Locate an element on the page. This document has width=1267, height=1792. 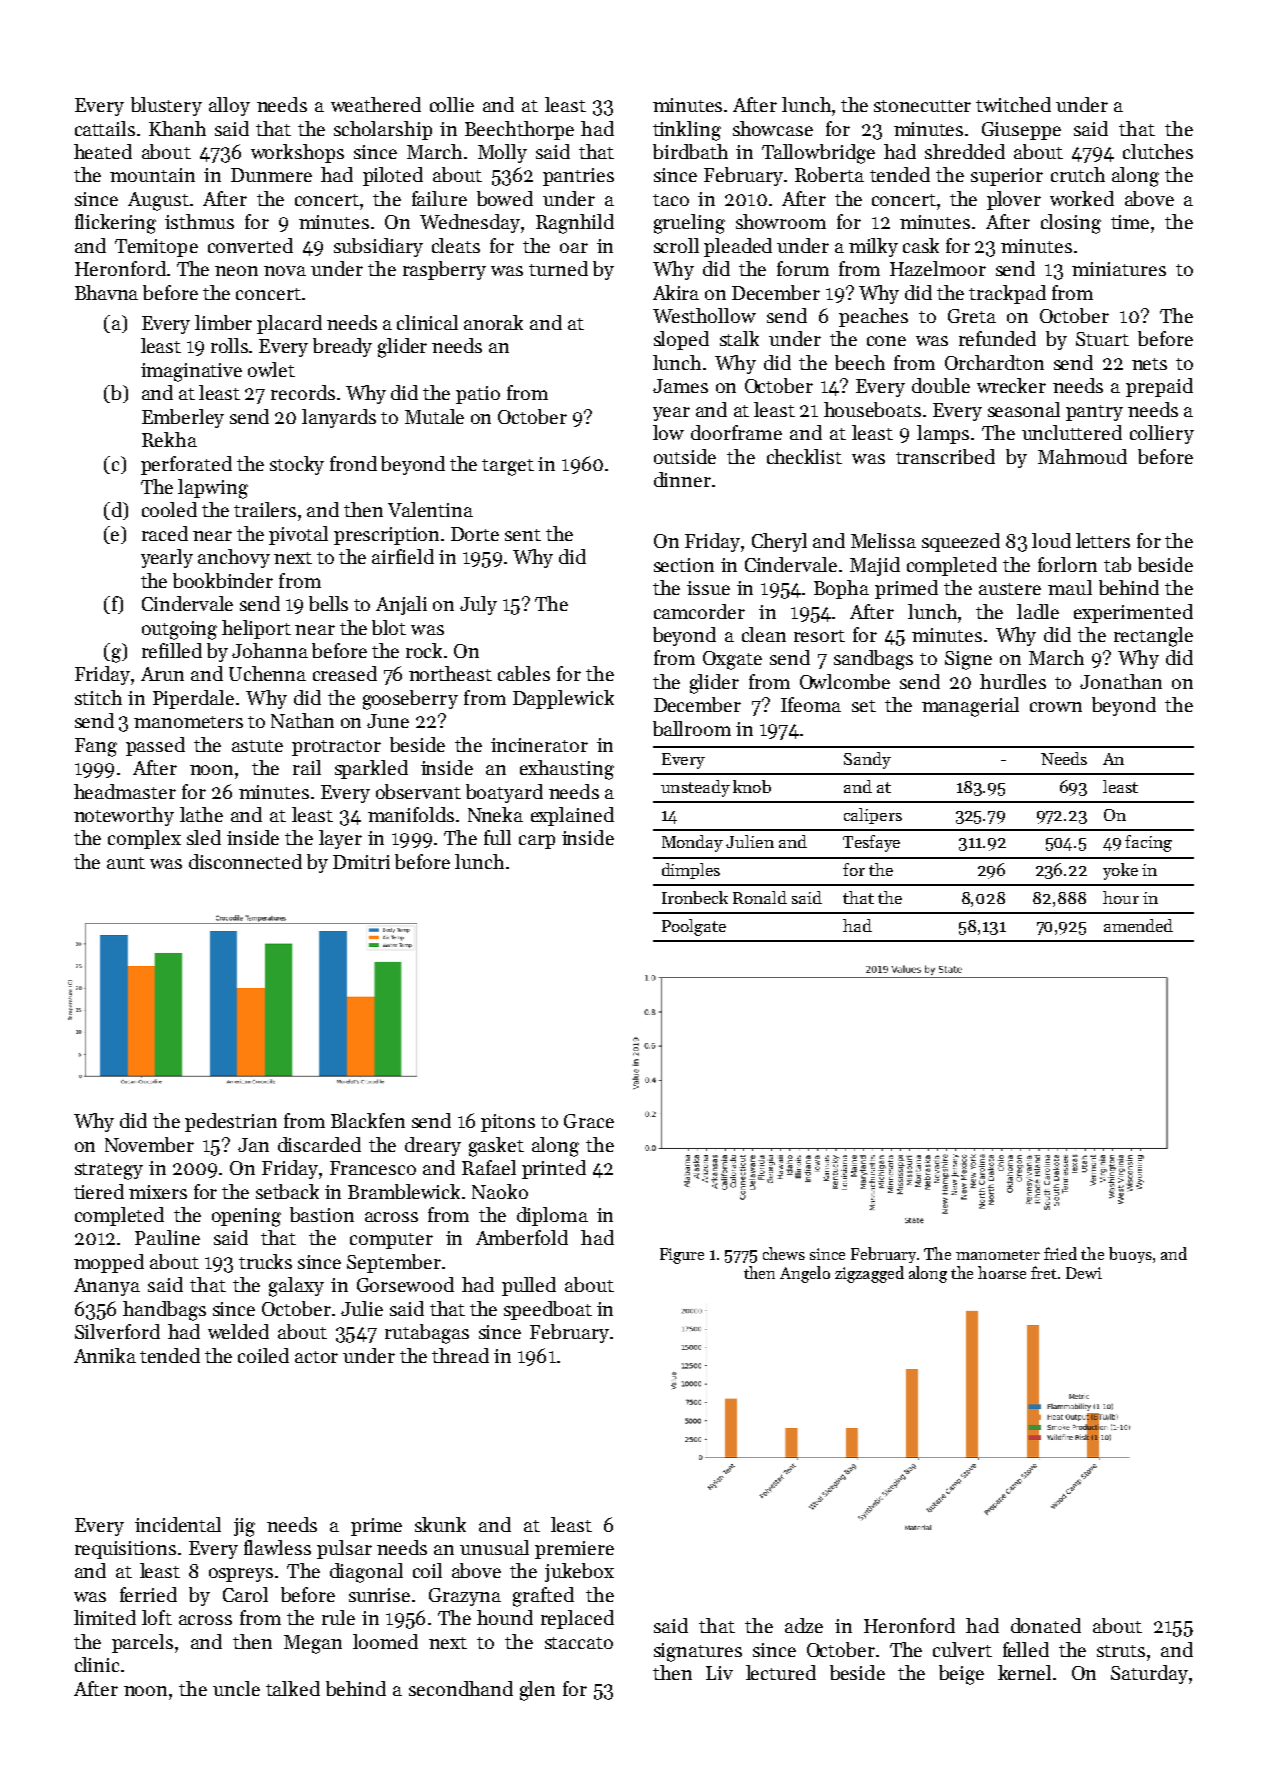
Rekha is located at coordinates (169, 439).
